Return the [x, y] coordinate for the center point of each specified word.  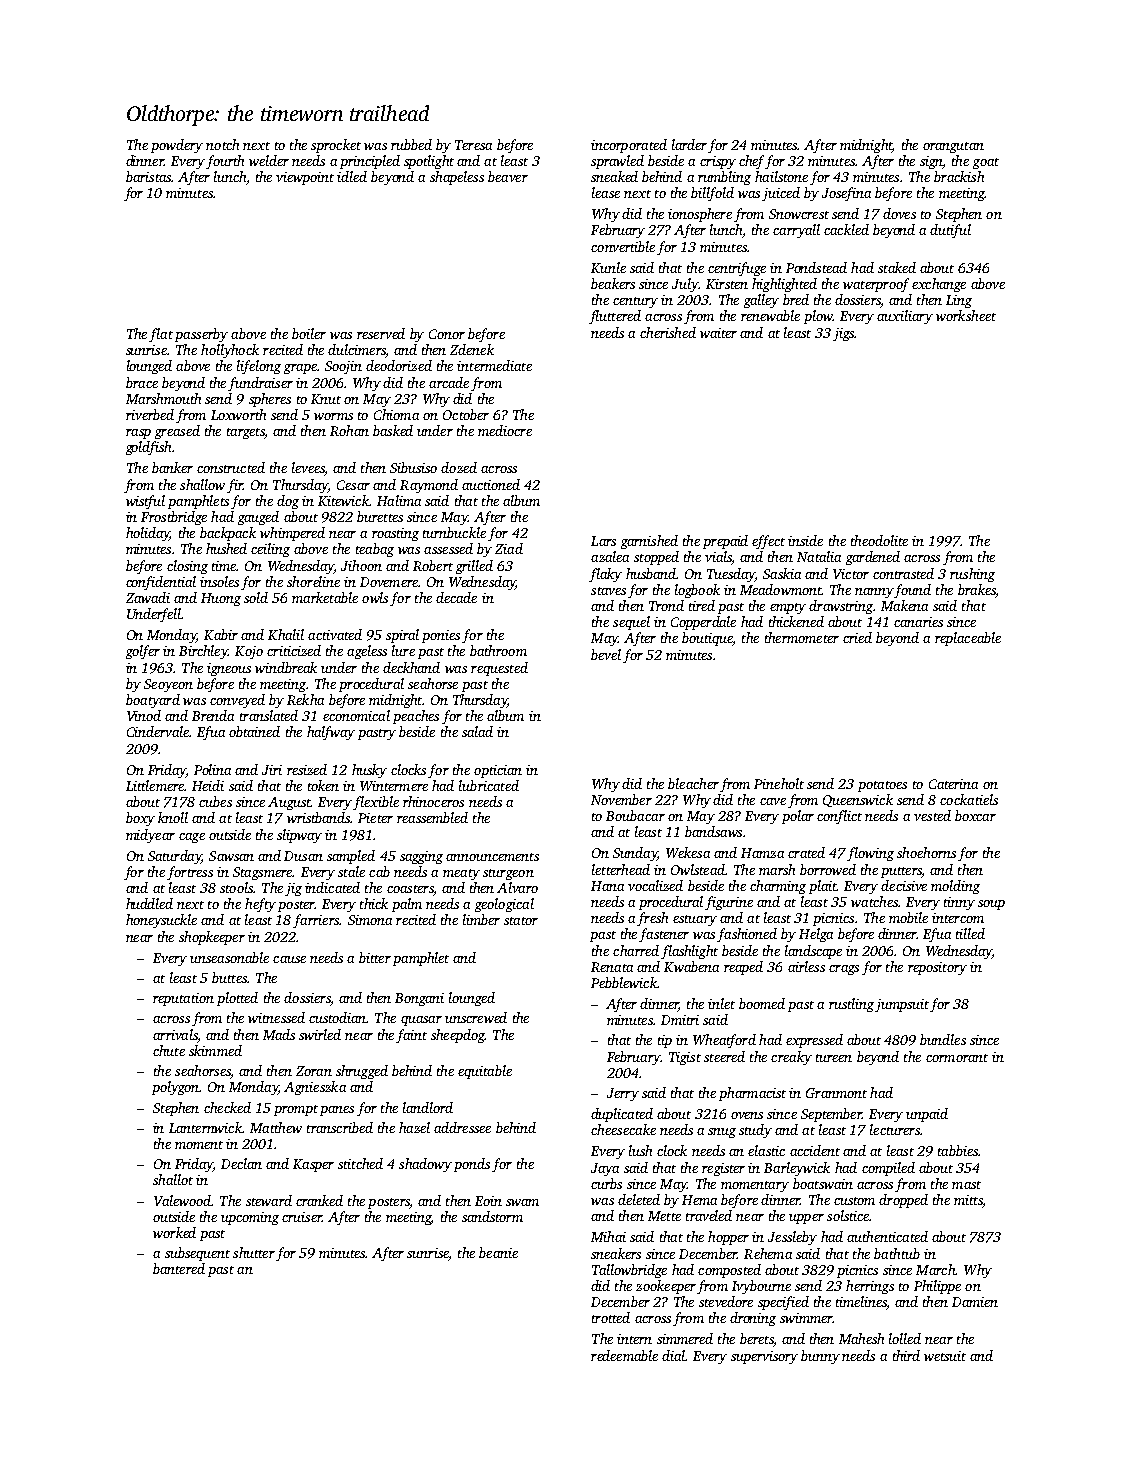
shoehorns [926, 852]
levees [308, 469]
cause [289, 959]
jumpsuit [902, 1005]
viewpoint [305, 178]
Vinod [144, 715]
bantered [179, 1268]
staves [608, 591]
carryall [796, 231]
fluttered [615, 317]
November [621, 799]
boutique [707, 639]
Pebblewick [624, 982]
